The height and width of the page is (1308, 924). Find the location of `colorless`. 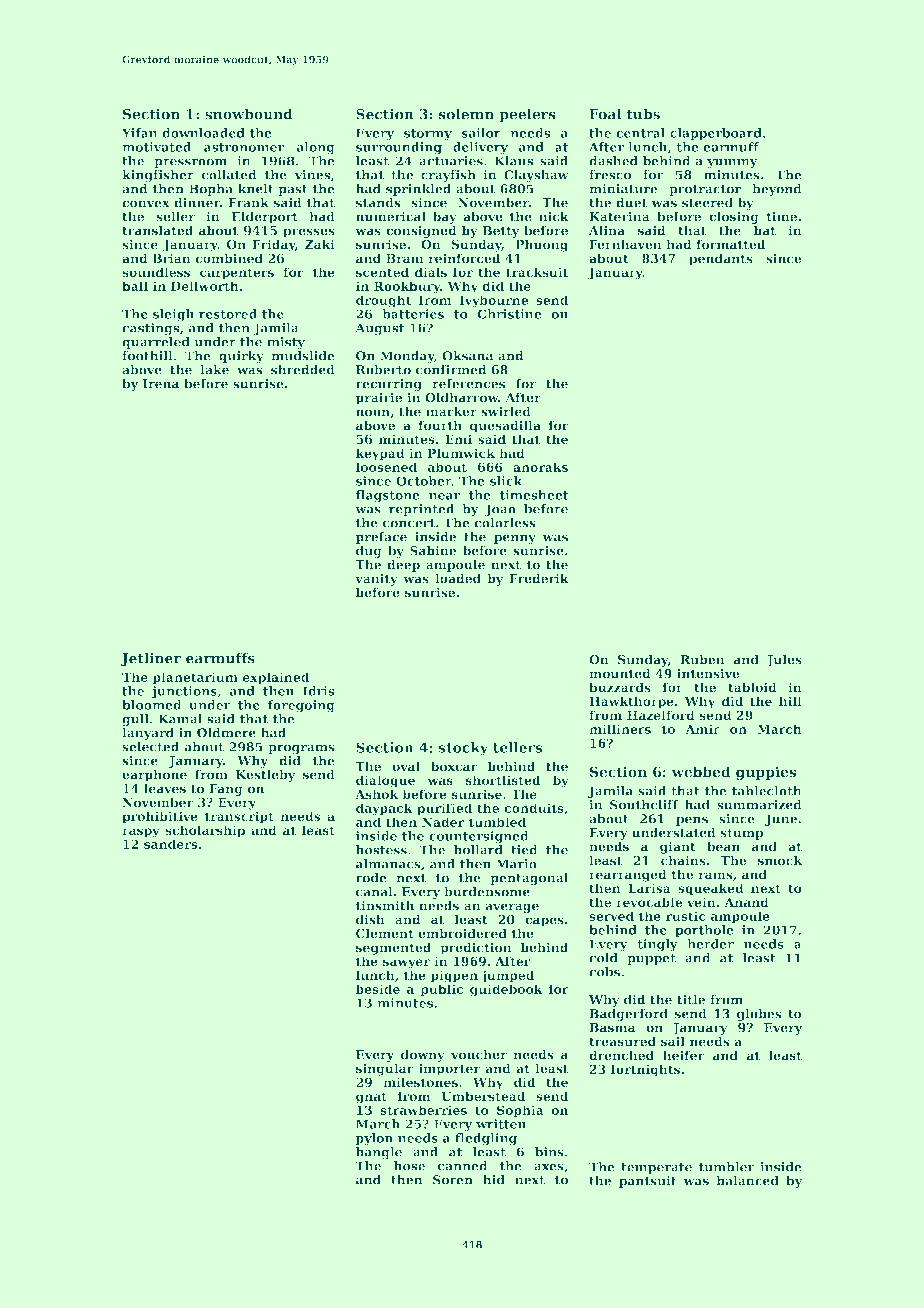

colorless is located at coordinates (505, 523).
